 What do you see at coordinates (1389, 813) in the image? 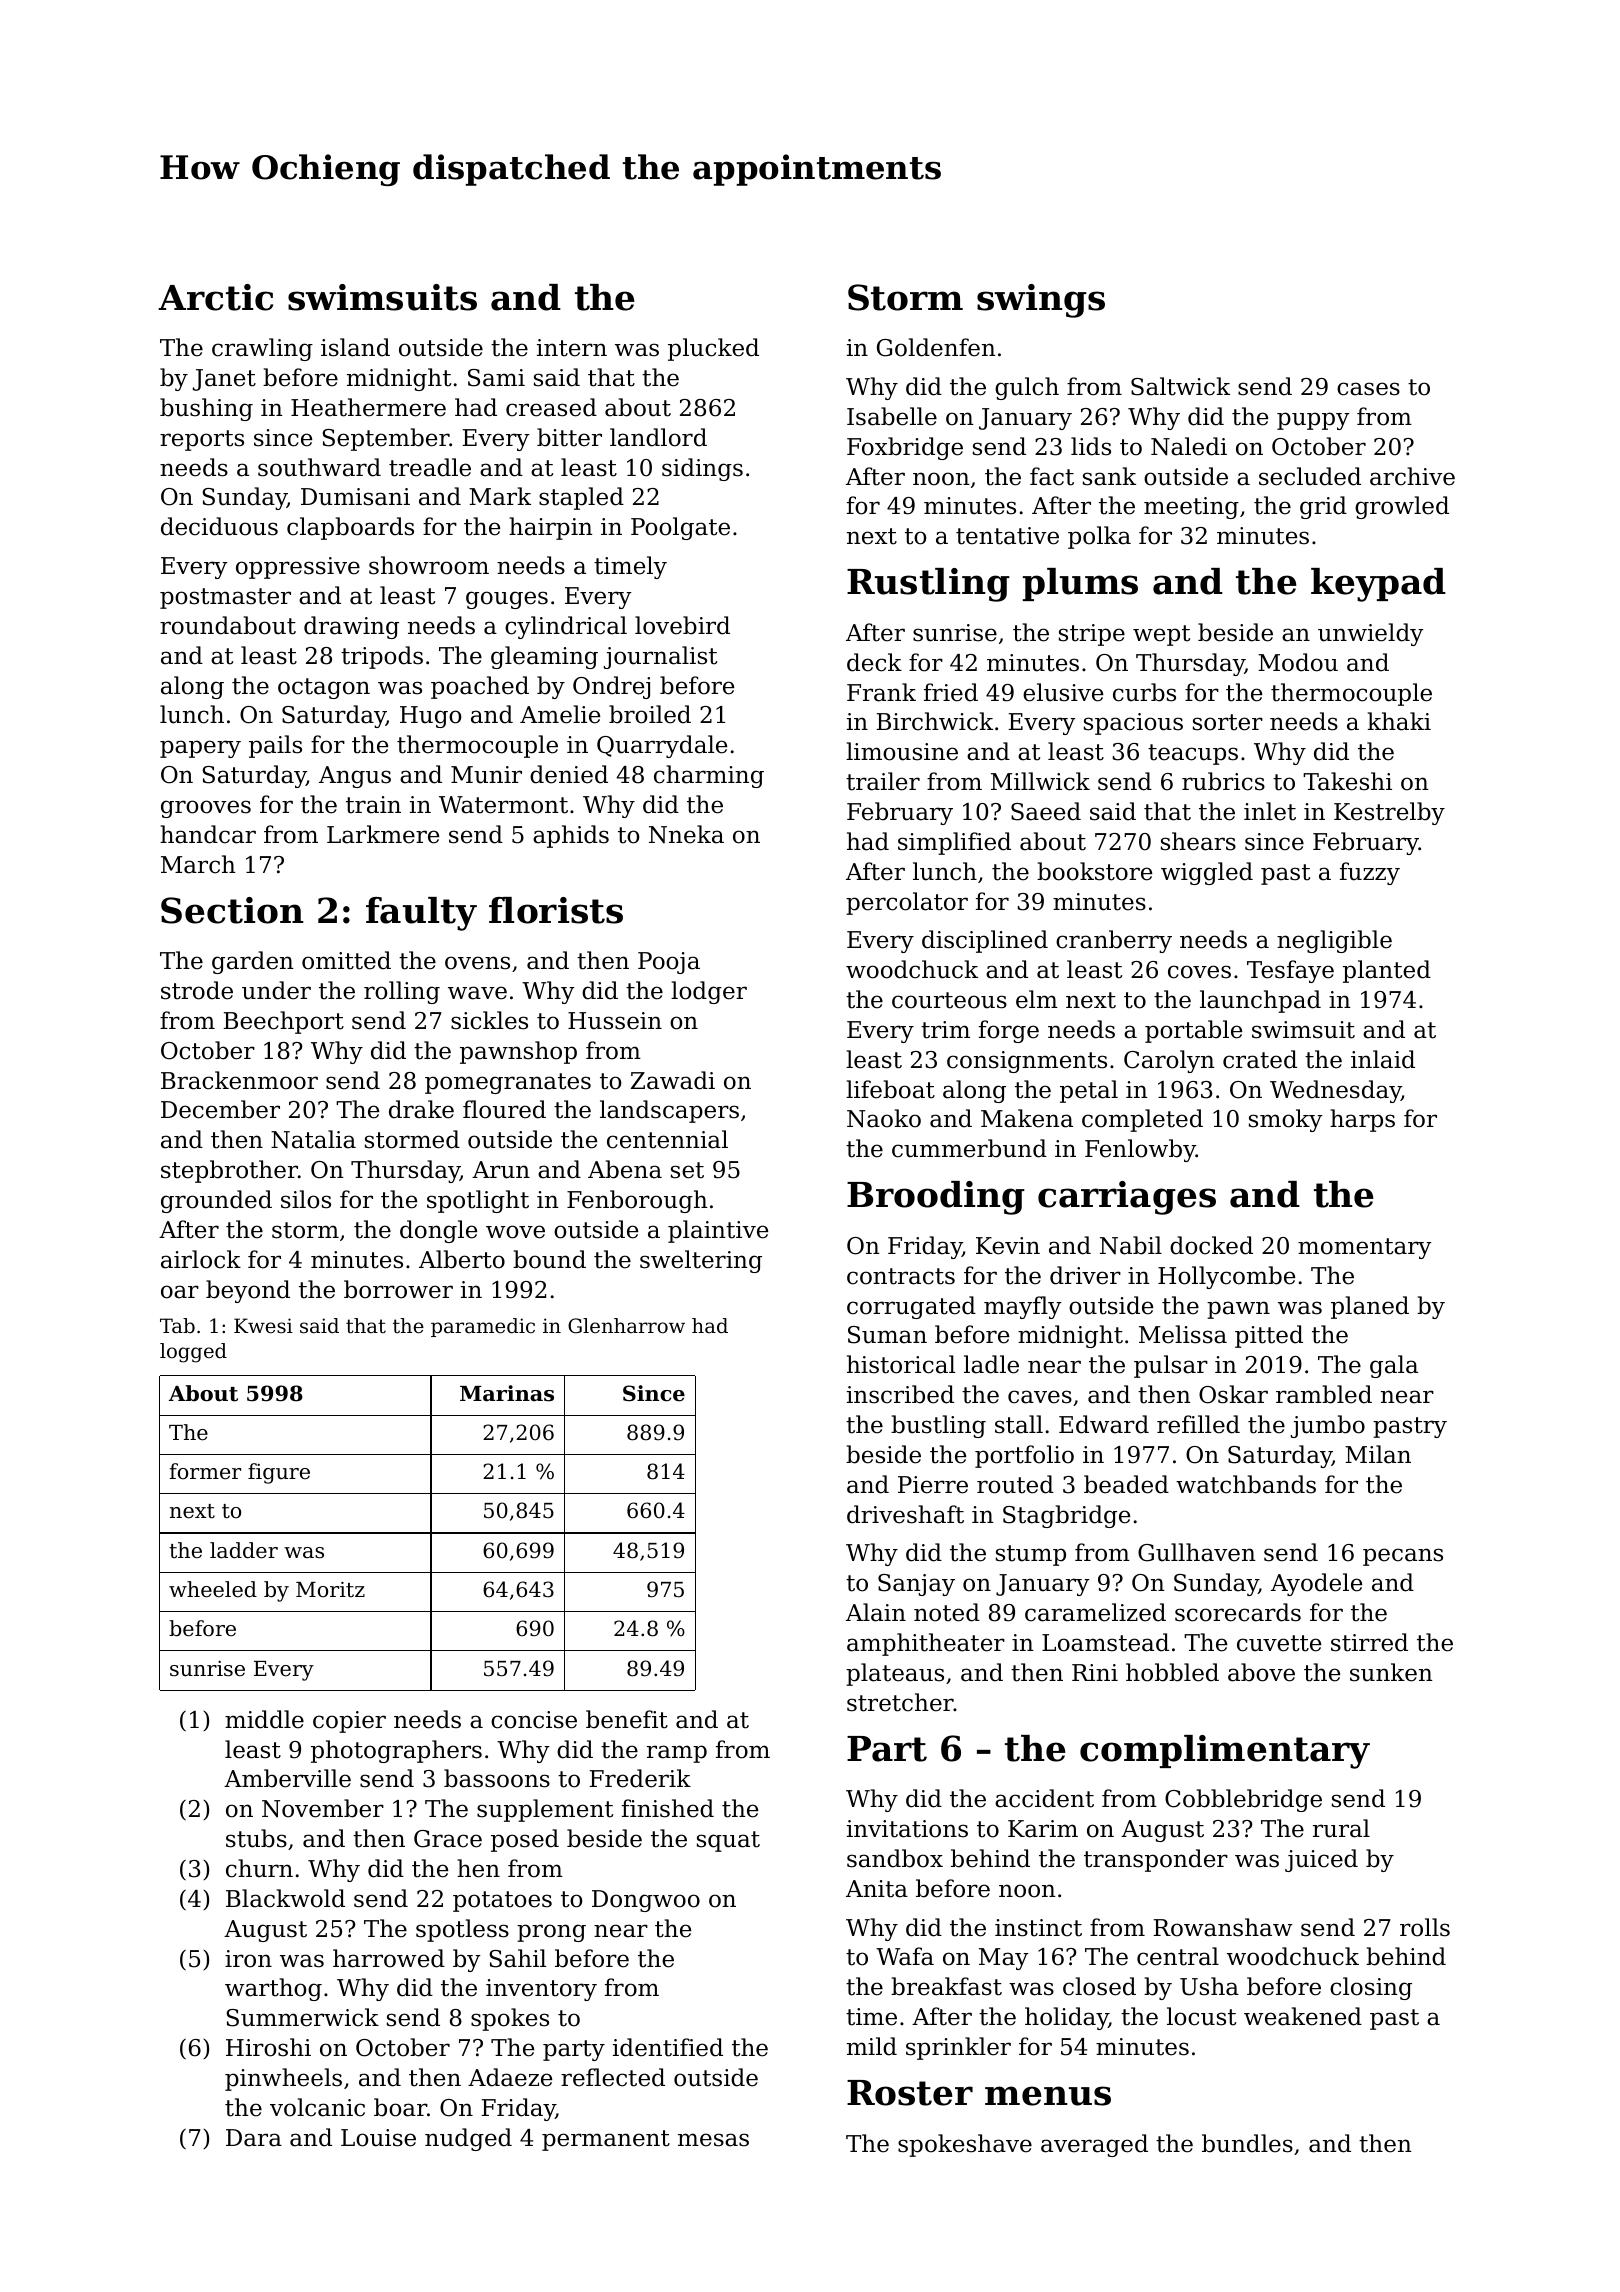
I see `Kestrelby` at bounding box center [1389, 813].
